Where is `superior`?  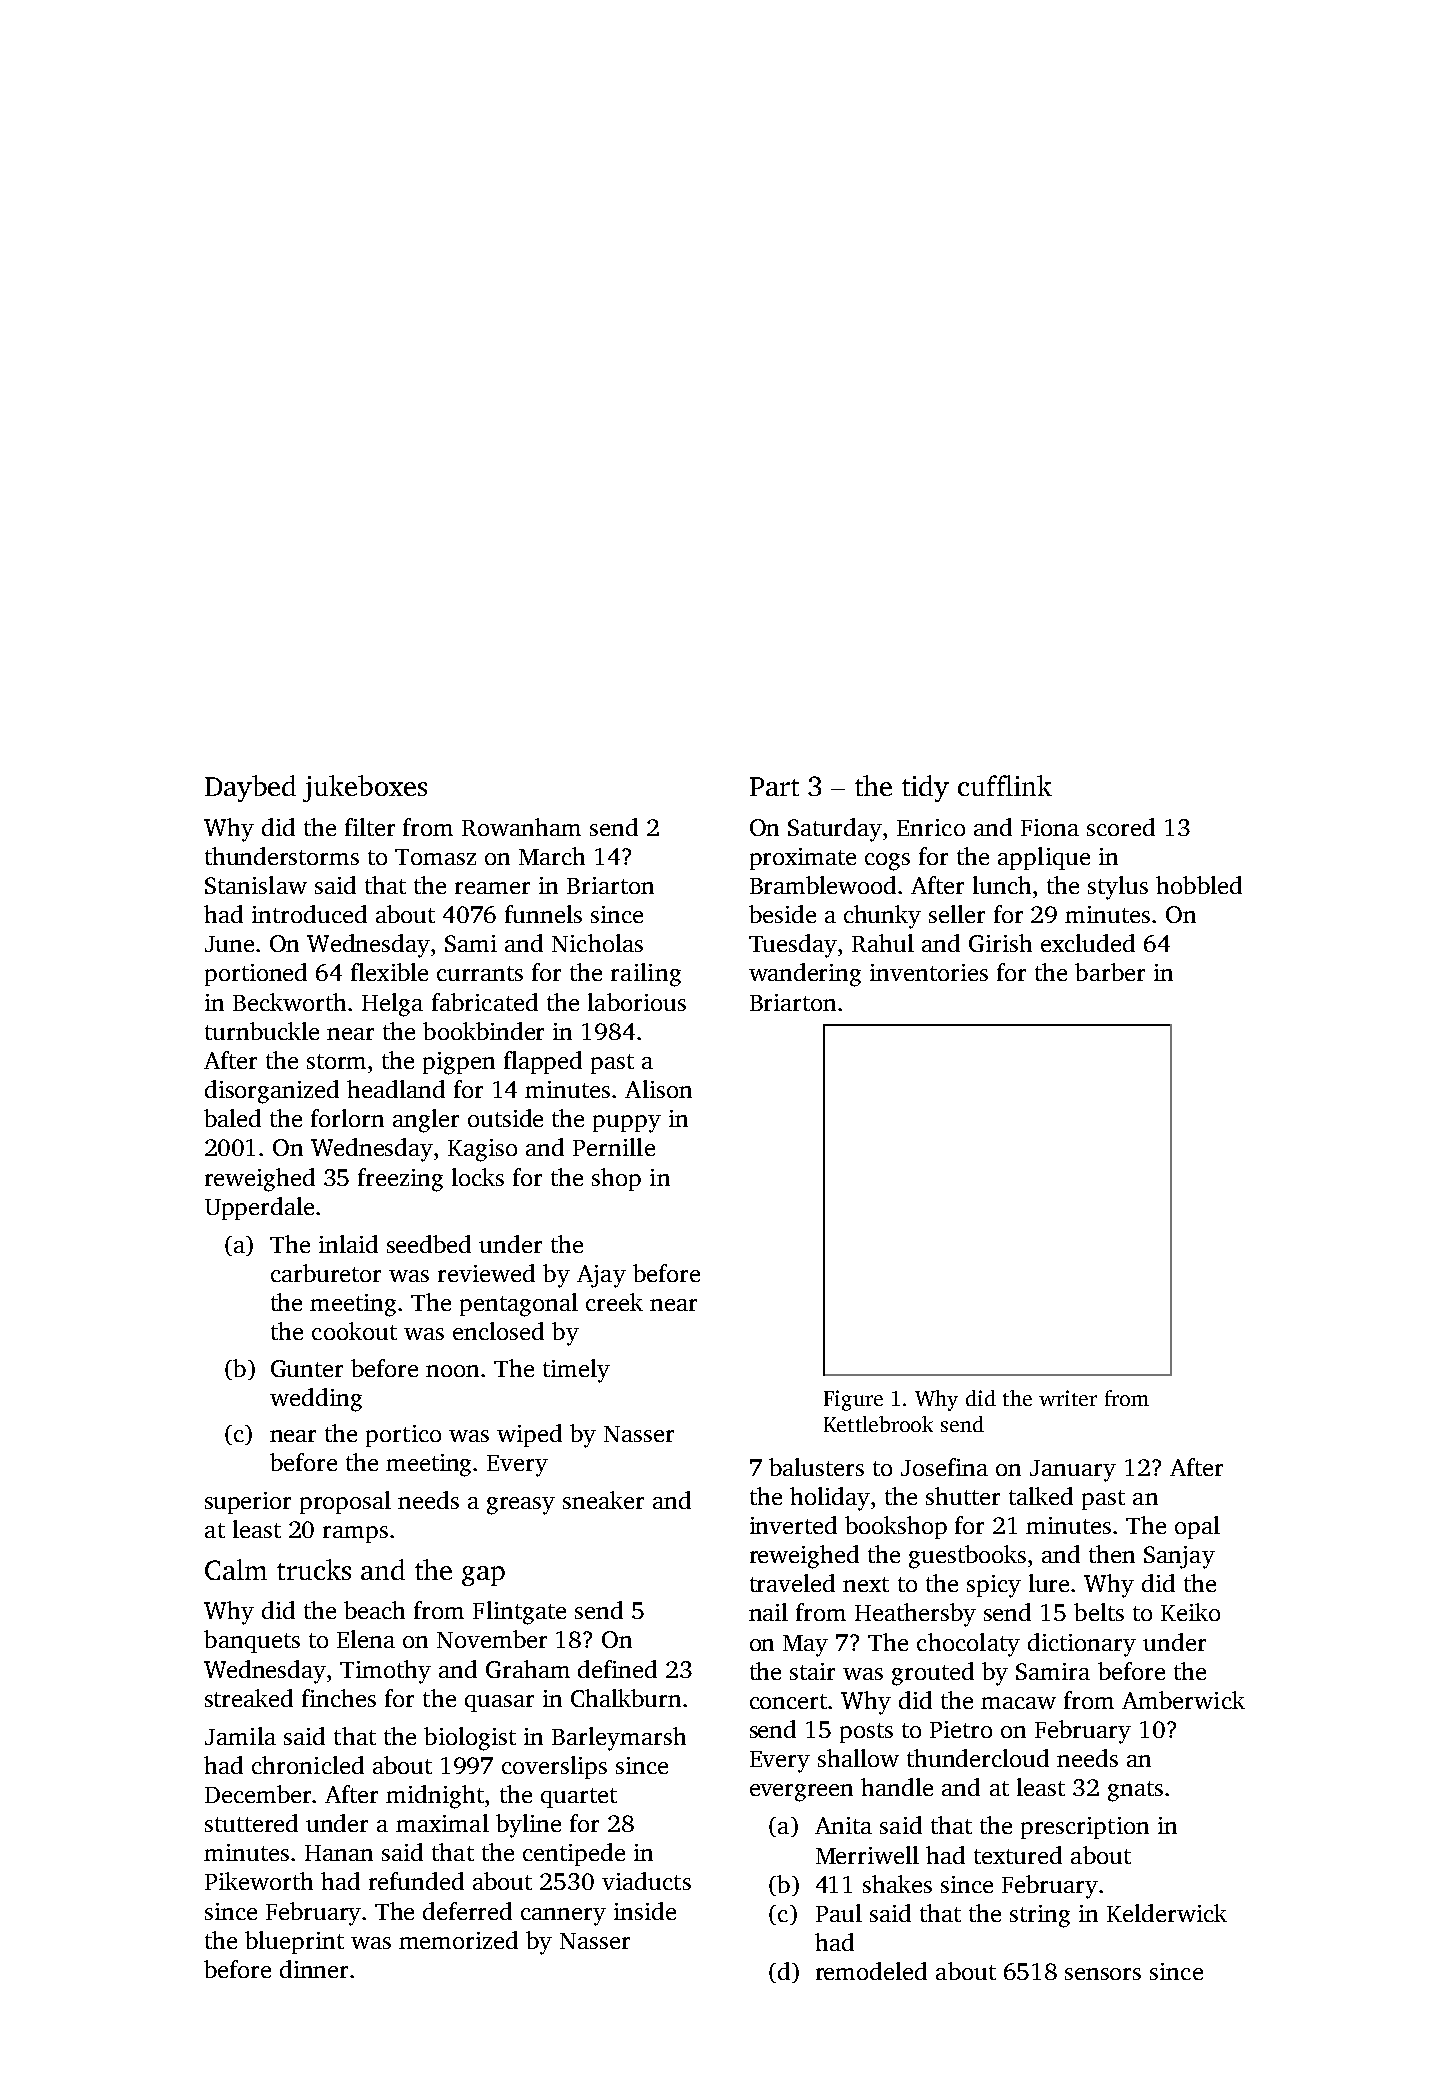 superior is located at coordinates (248, 1503).
